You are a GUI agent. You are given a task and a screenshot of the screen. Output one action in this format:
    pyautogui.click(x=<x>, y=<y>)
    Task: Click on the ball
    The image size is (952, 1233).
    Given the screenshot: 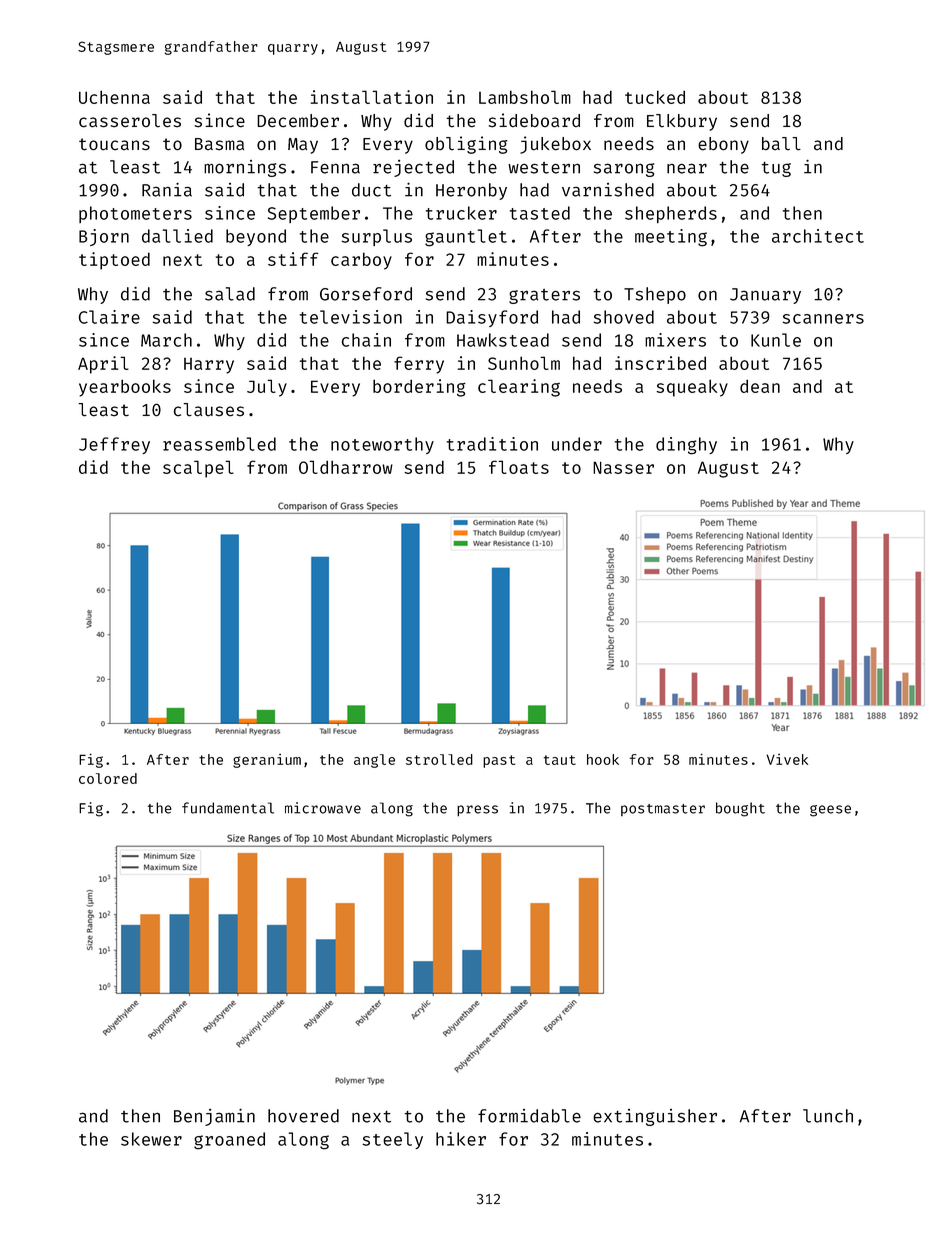 What is the action you would take?
    pyautogui.click(x=781, y=144)
